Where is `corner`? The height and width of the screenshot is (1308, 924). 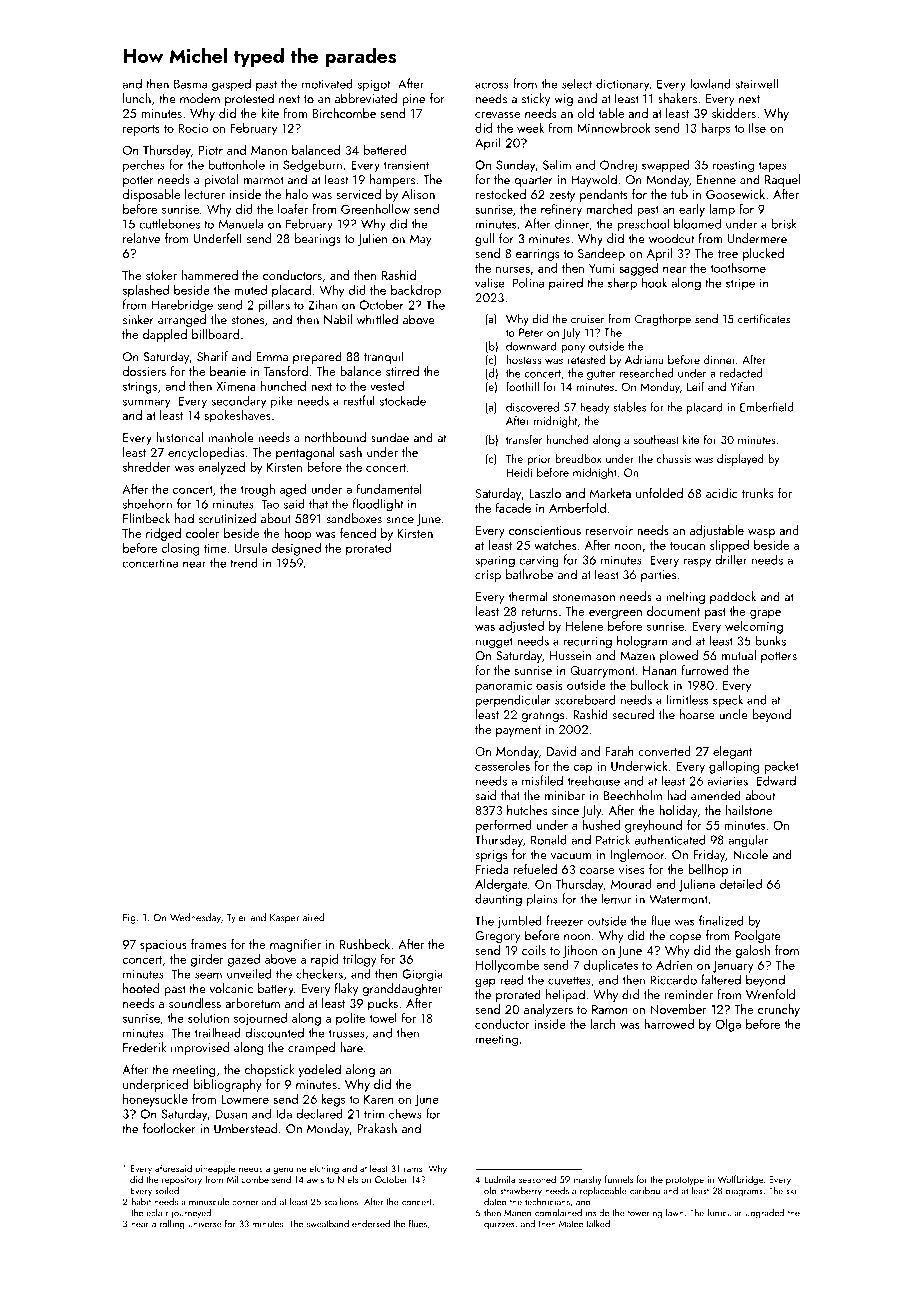 corner is located at coordinates (245, 1203).
